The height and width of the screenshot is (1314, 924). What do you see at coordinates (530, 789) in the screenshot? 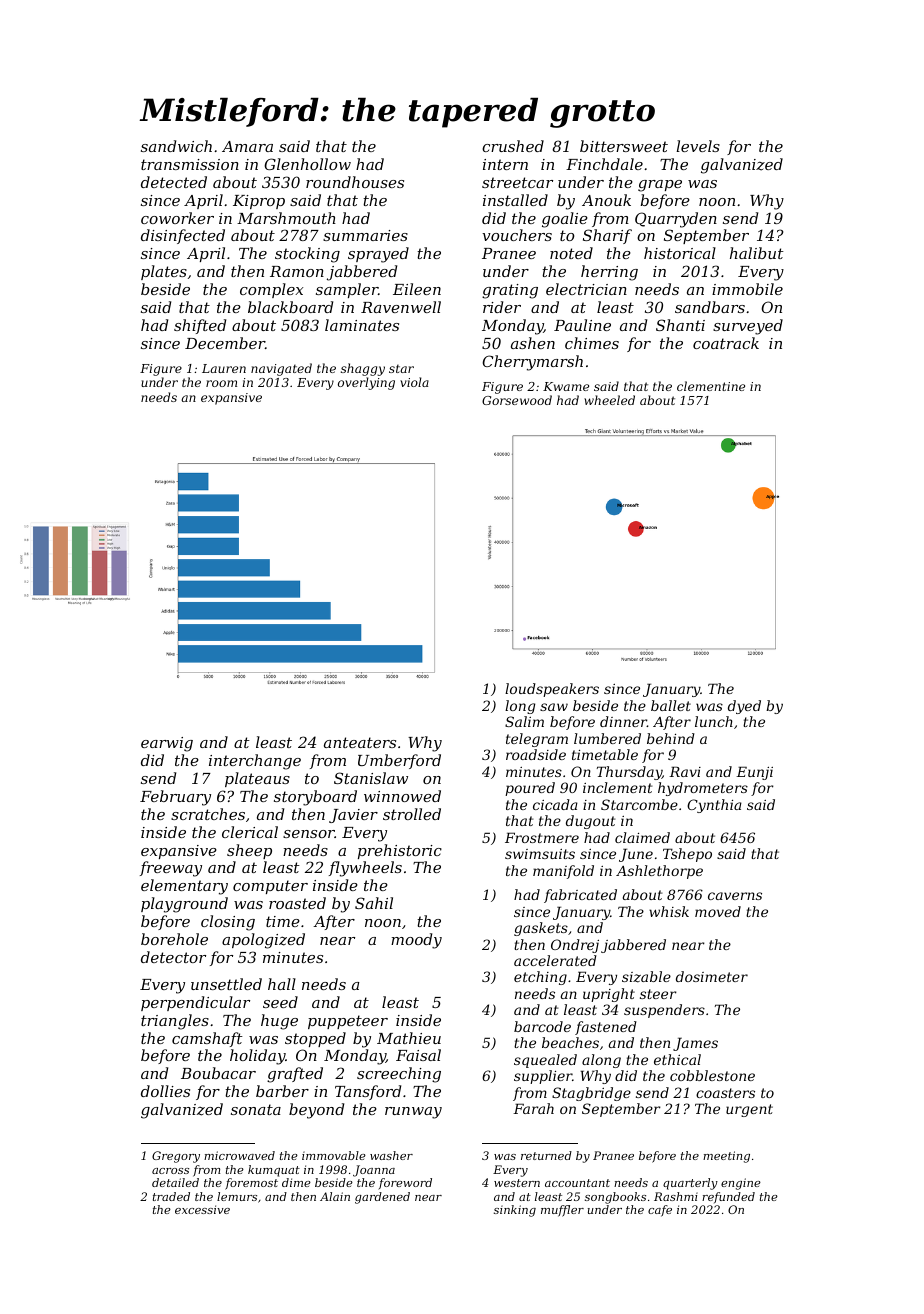
I see `poured` at bounding box center [530, 789].
